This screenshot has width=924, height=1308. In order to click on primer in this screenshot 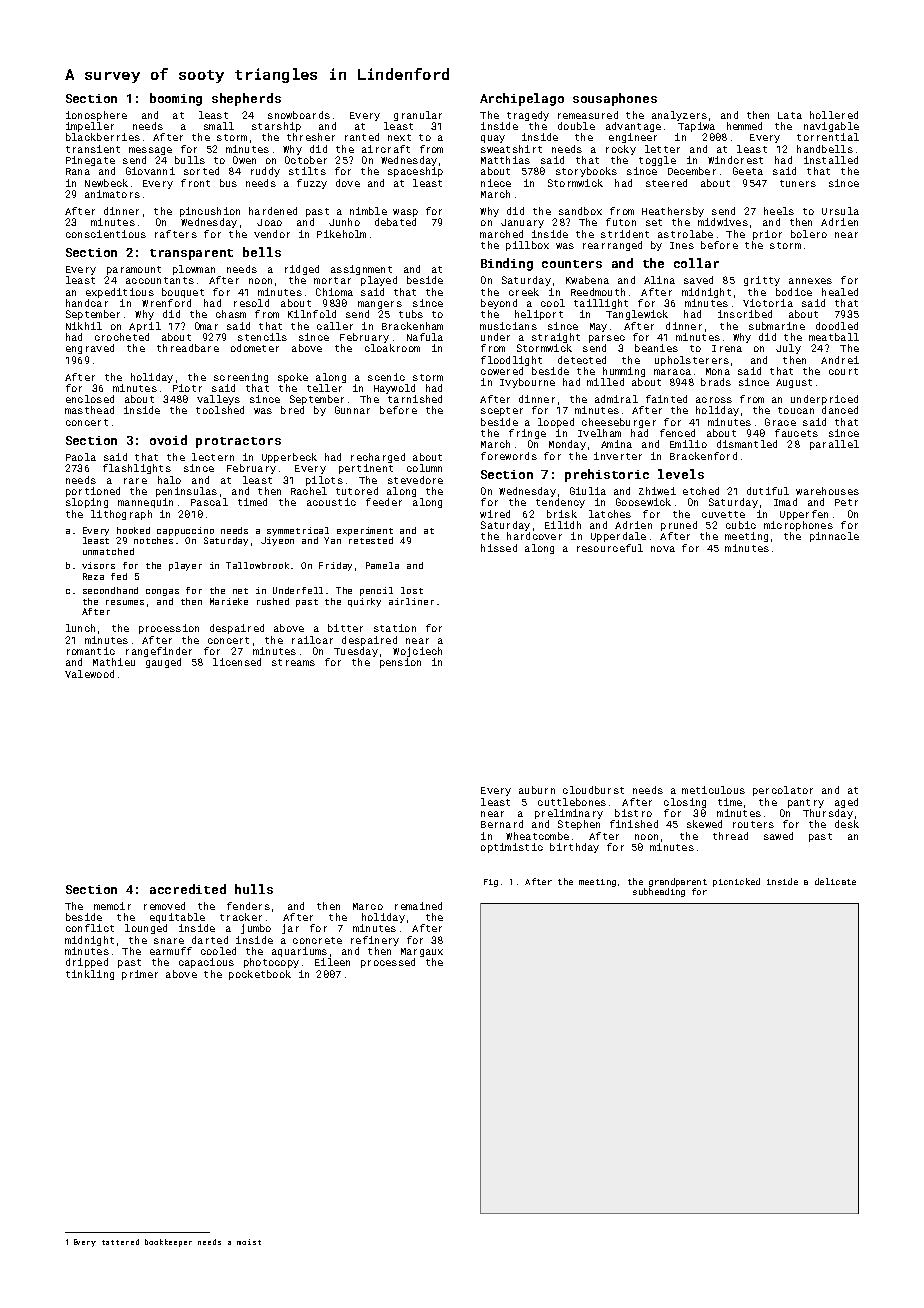, I will do `click(140, 975)`.
